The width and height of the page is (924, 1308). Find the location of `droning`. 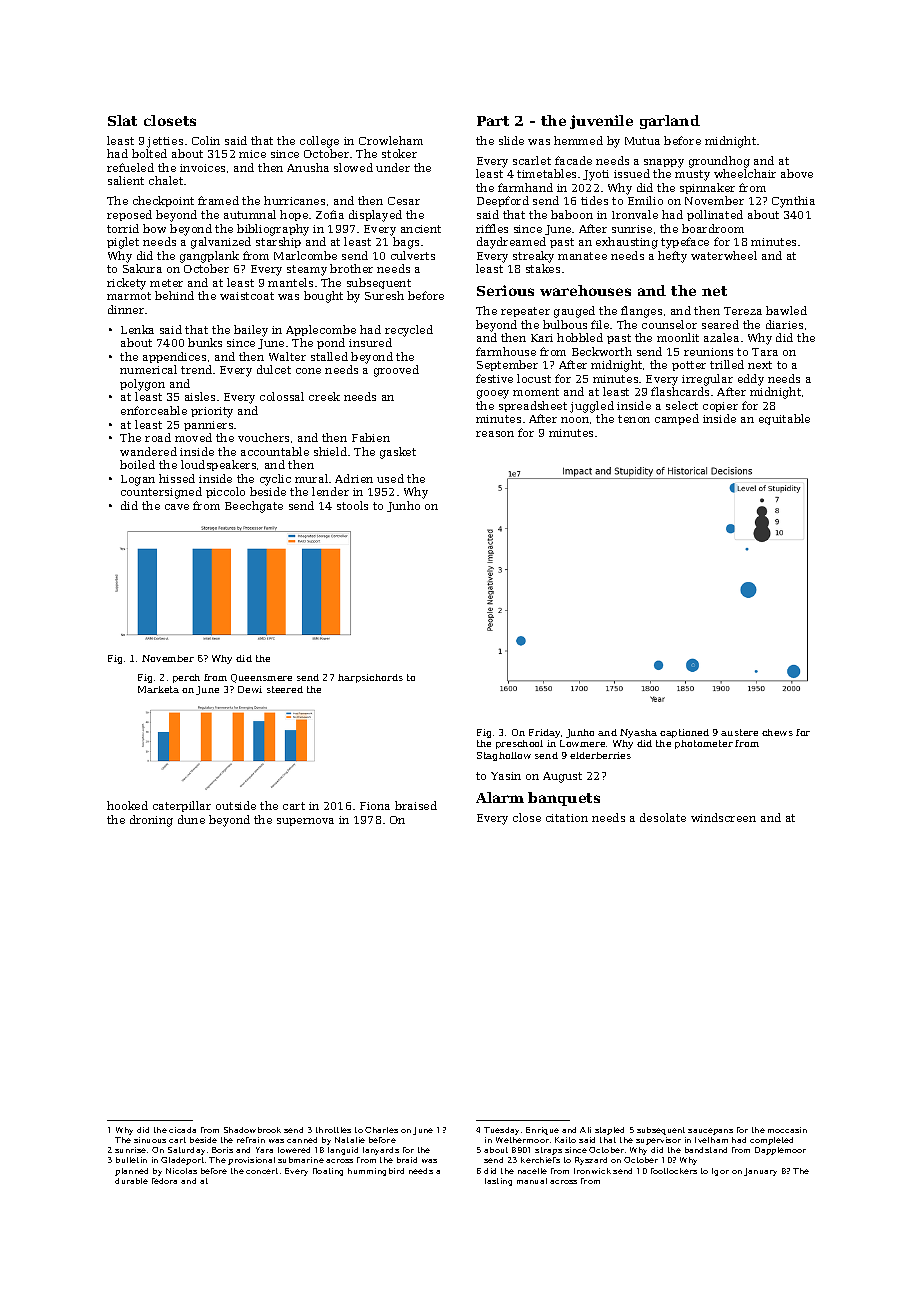

droning is located at coordinates (151, 821).
